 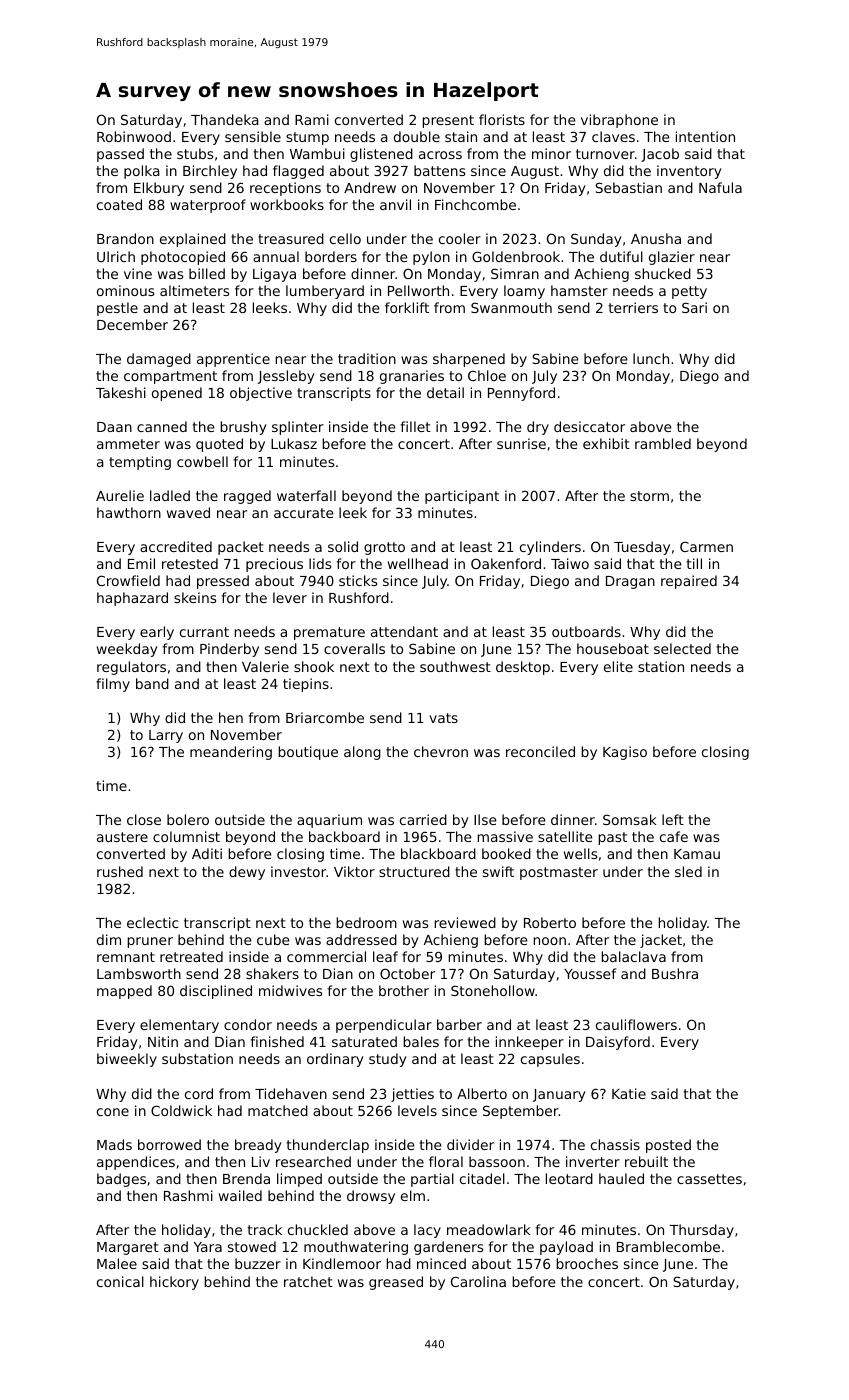 What do you see at coordinates (506, 853) in the page?
I see `booked` at bounding box center [506, 853].
